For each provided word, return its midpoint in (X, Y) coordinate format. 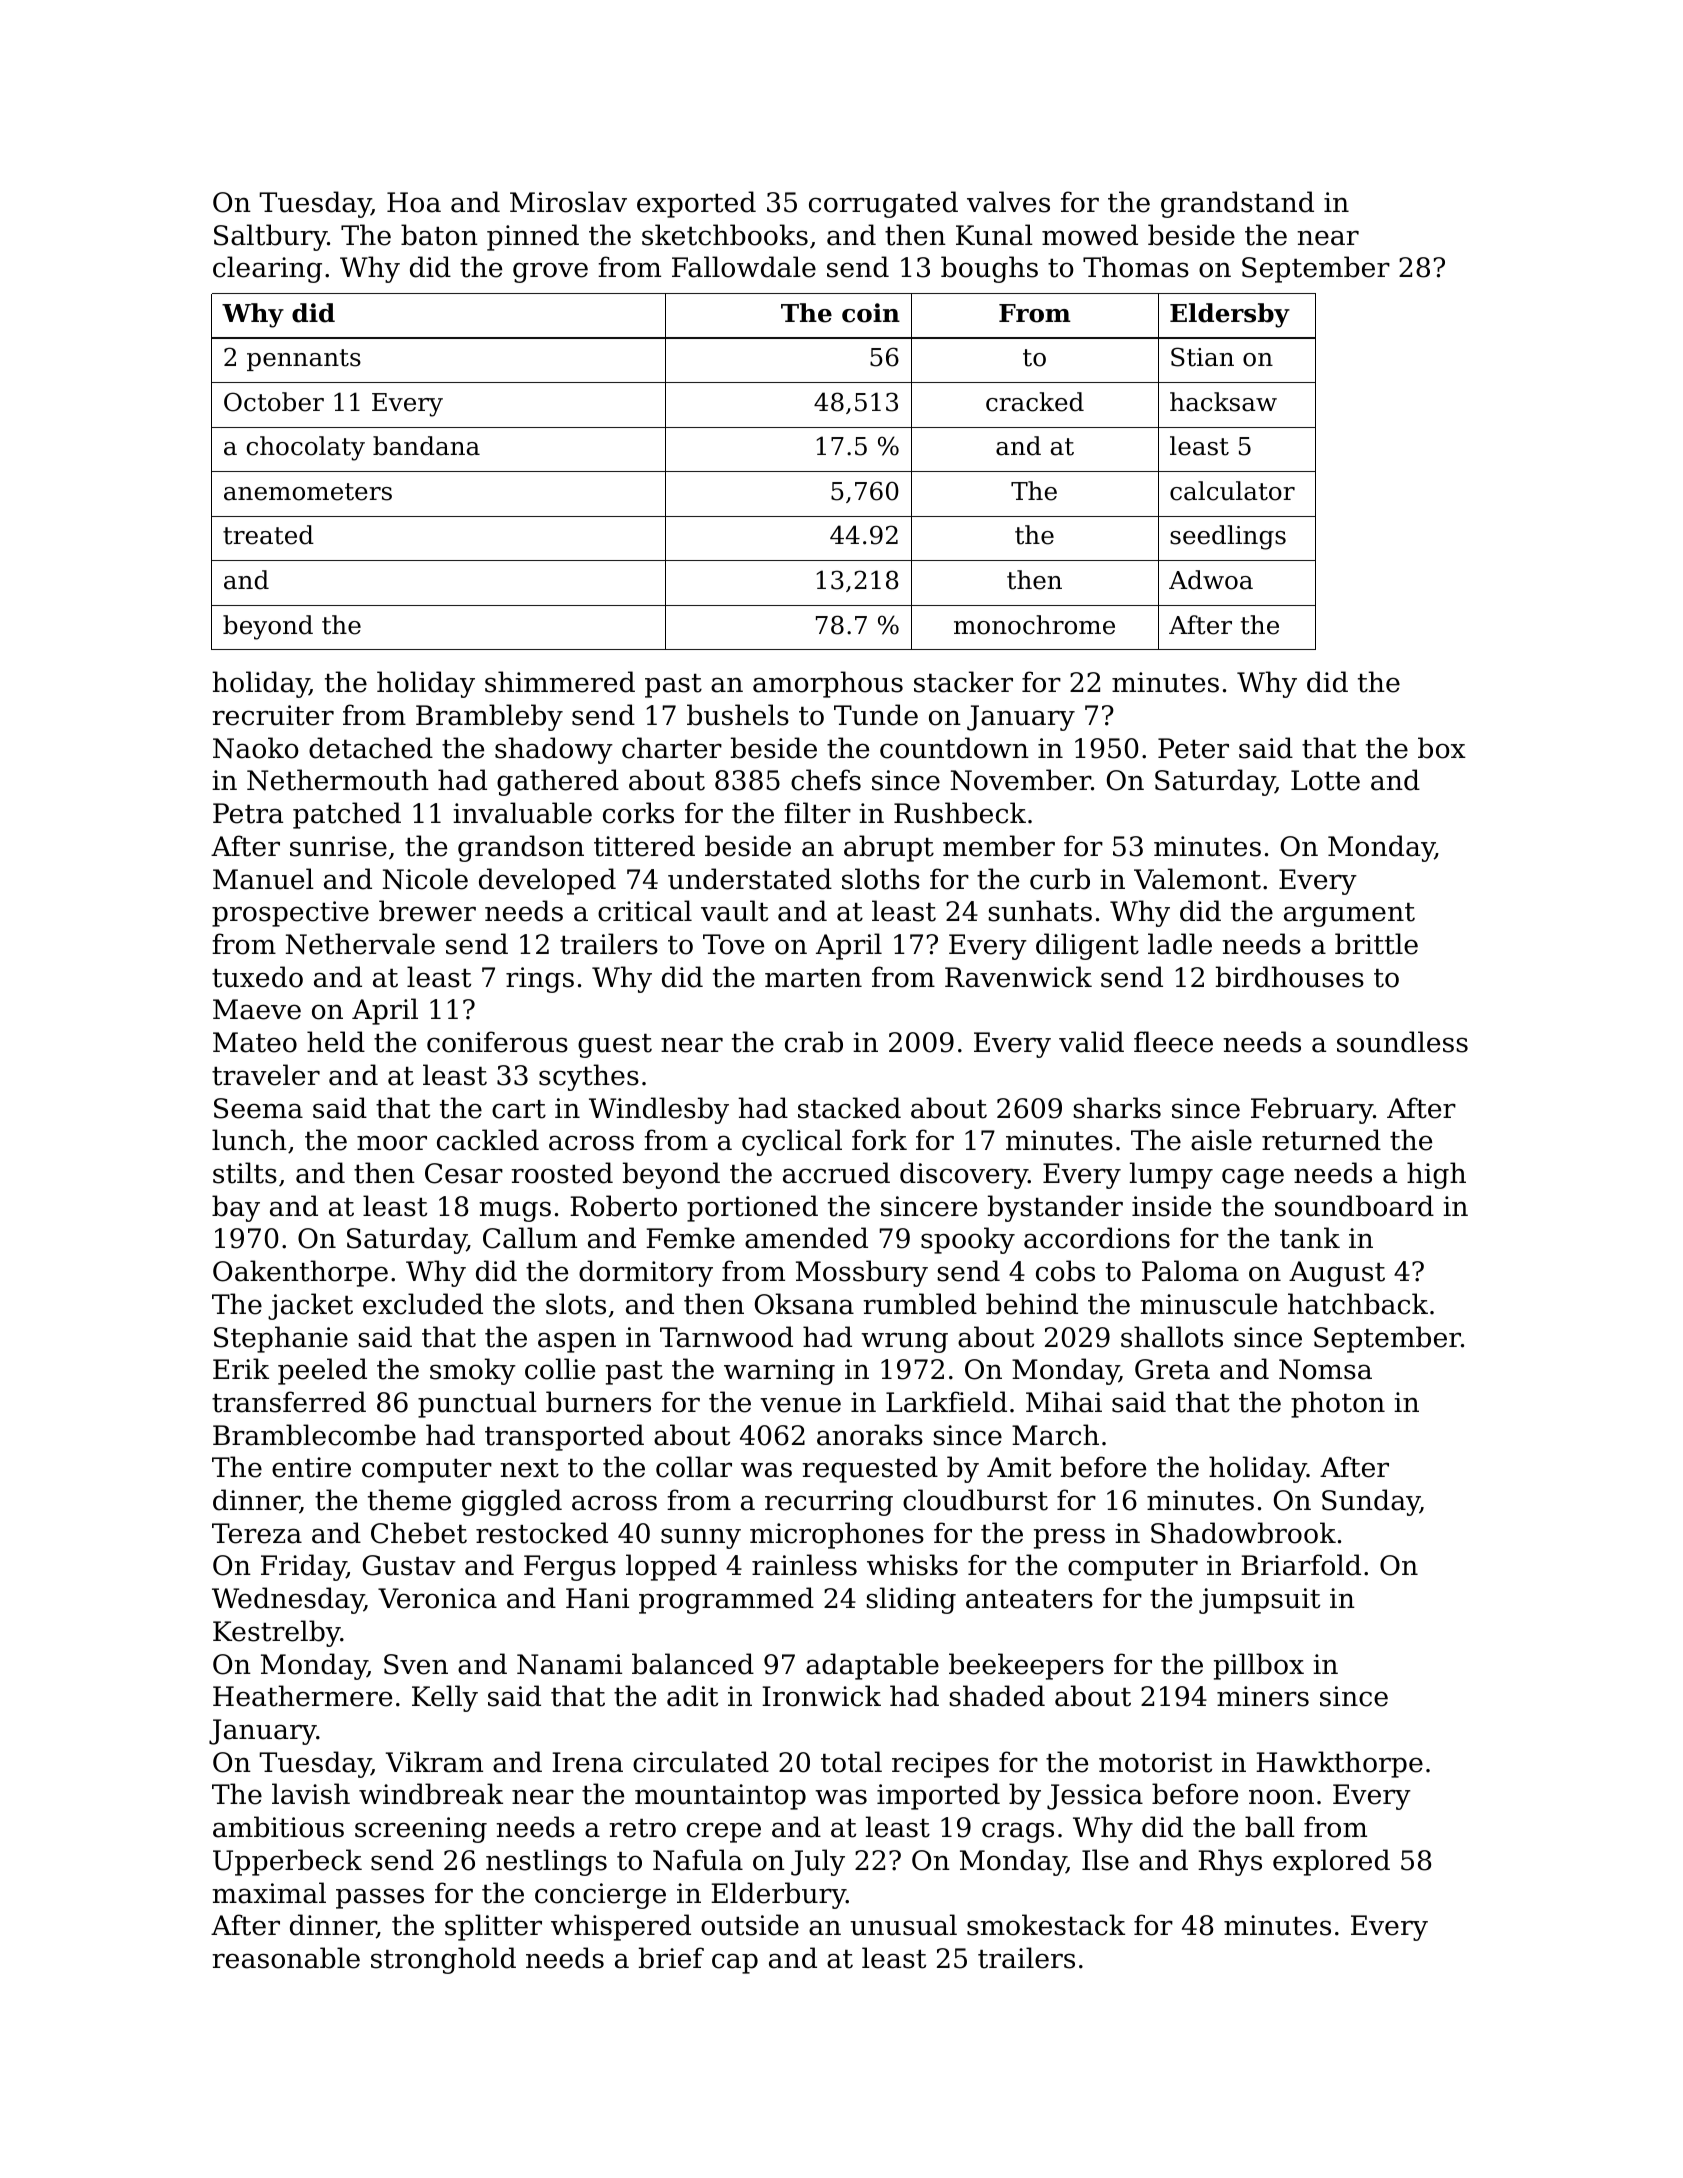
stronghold (443, 1960)
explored (1331, 1862)
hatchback (1358, 1304)
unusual (903, 1925)
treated (268, 535)
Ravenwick (1018, 977)
